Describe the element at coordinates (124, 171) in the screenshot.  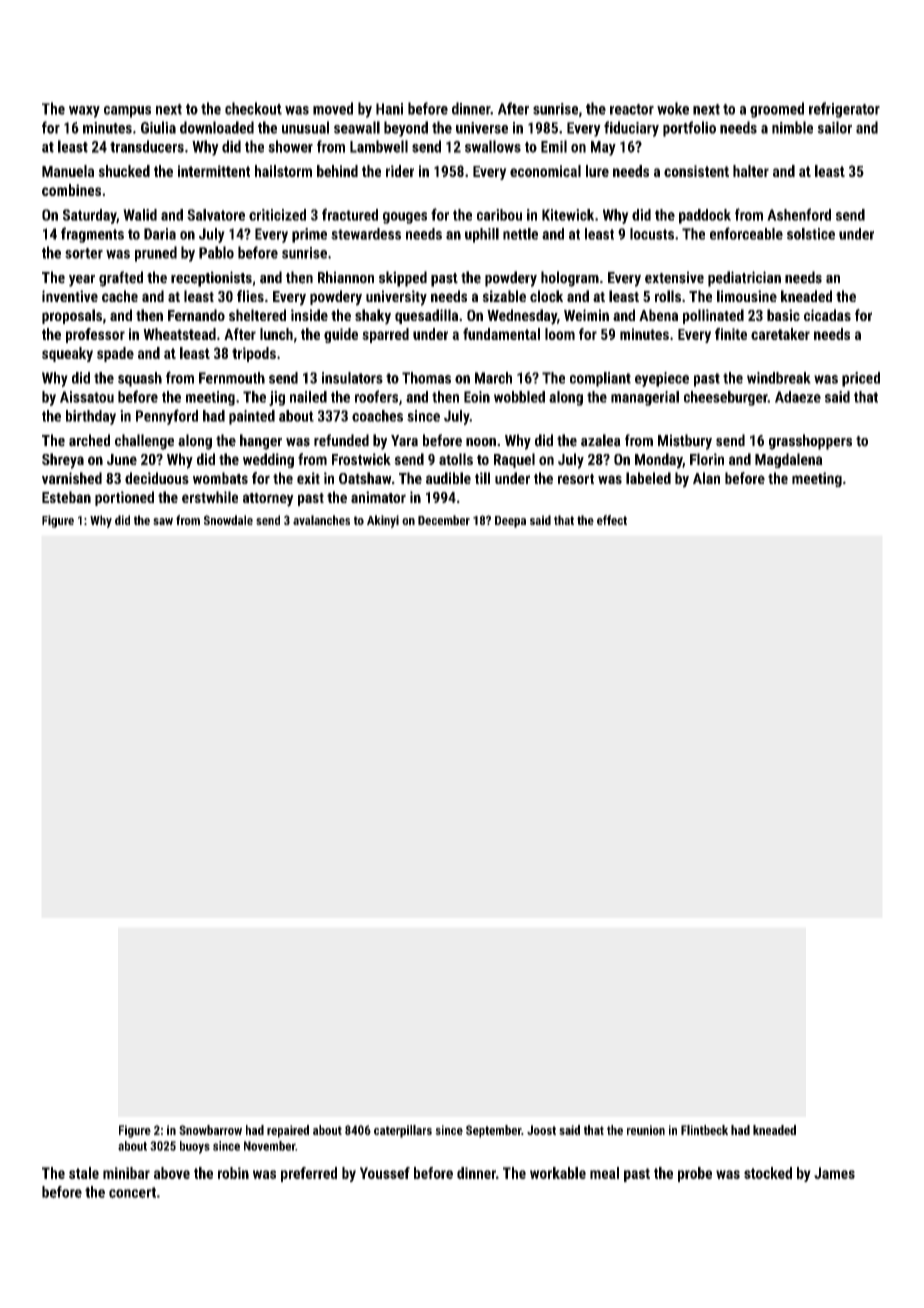
I see `shucked` at that location.
